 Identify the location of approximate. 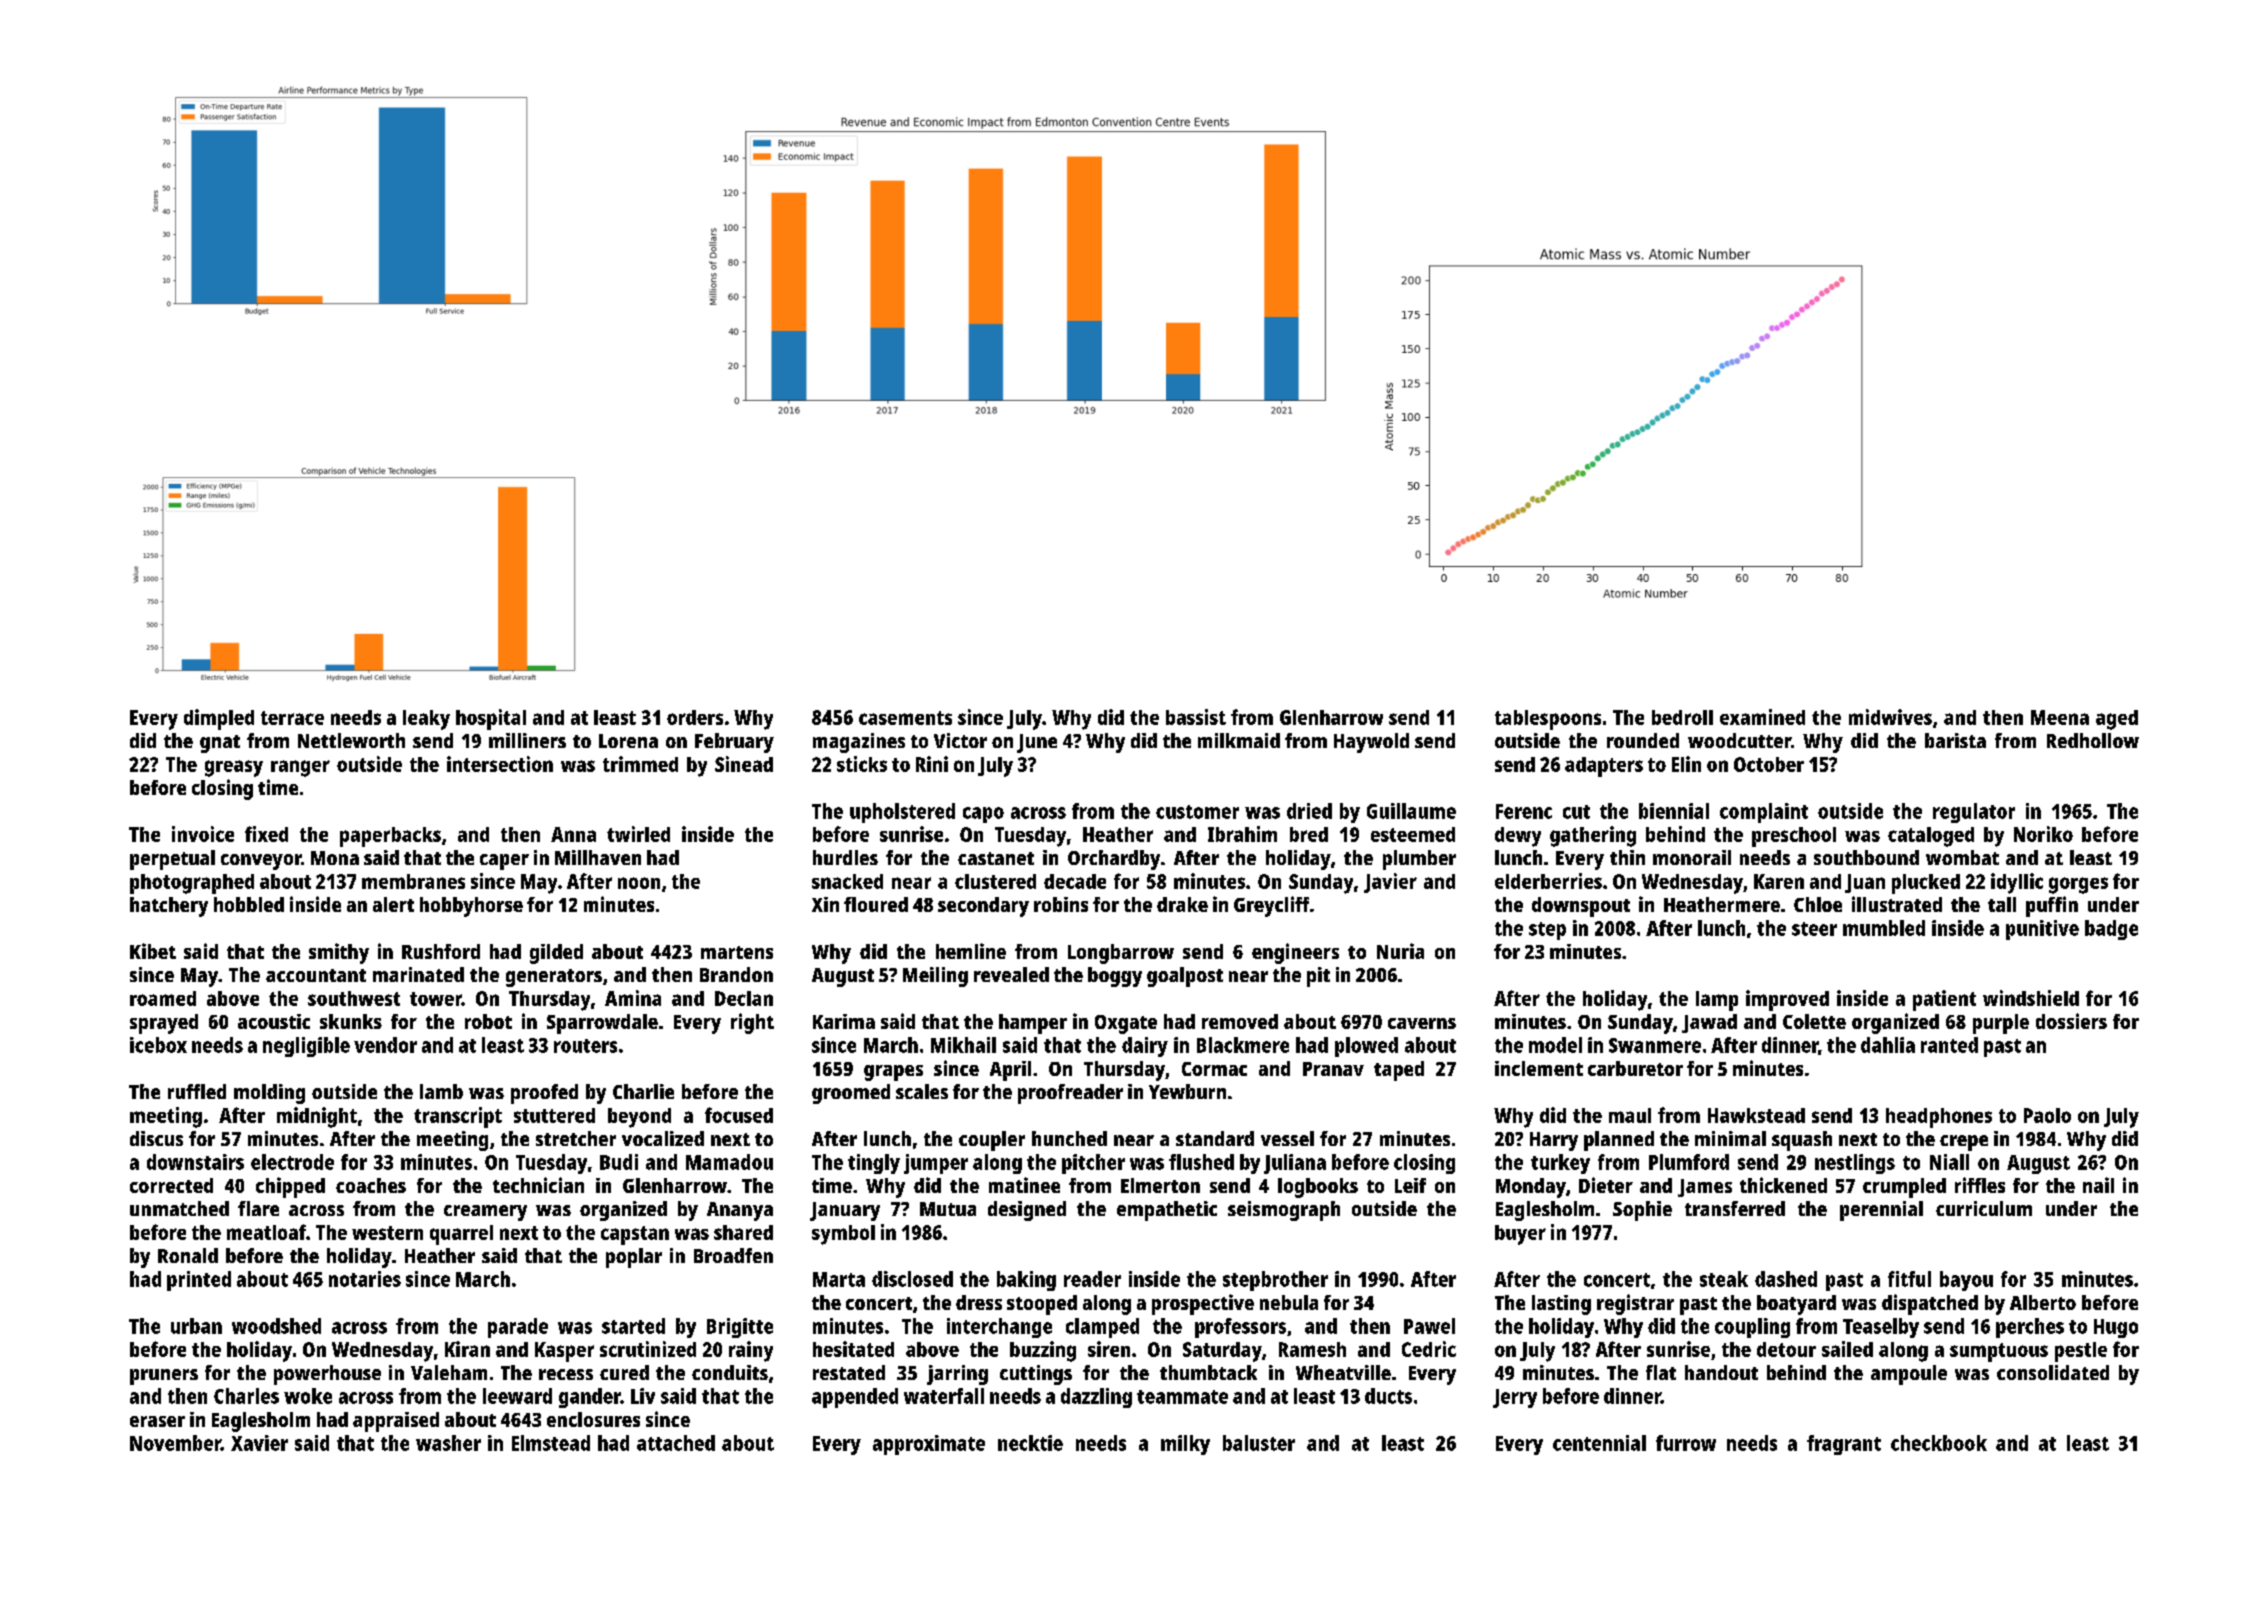
(929, 1445).
